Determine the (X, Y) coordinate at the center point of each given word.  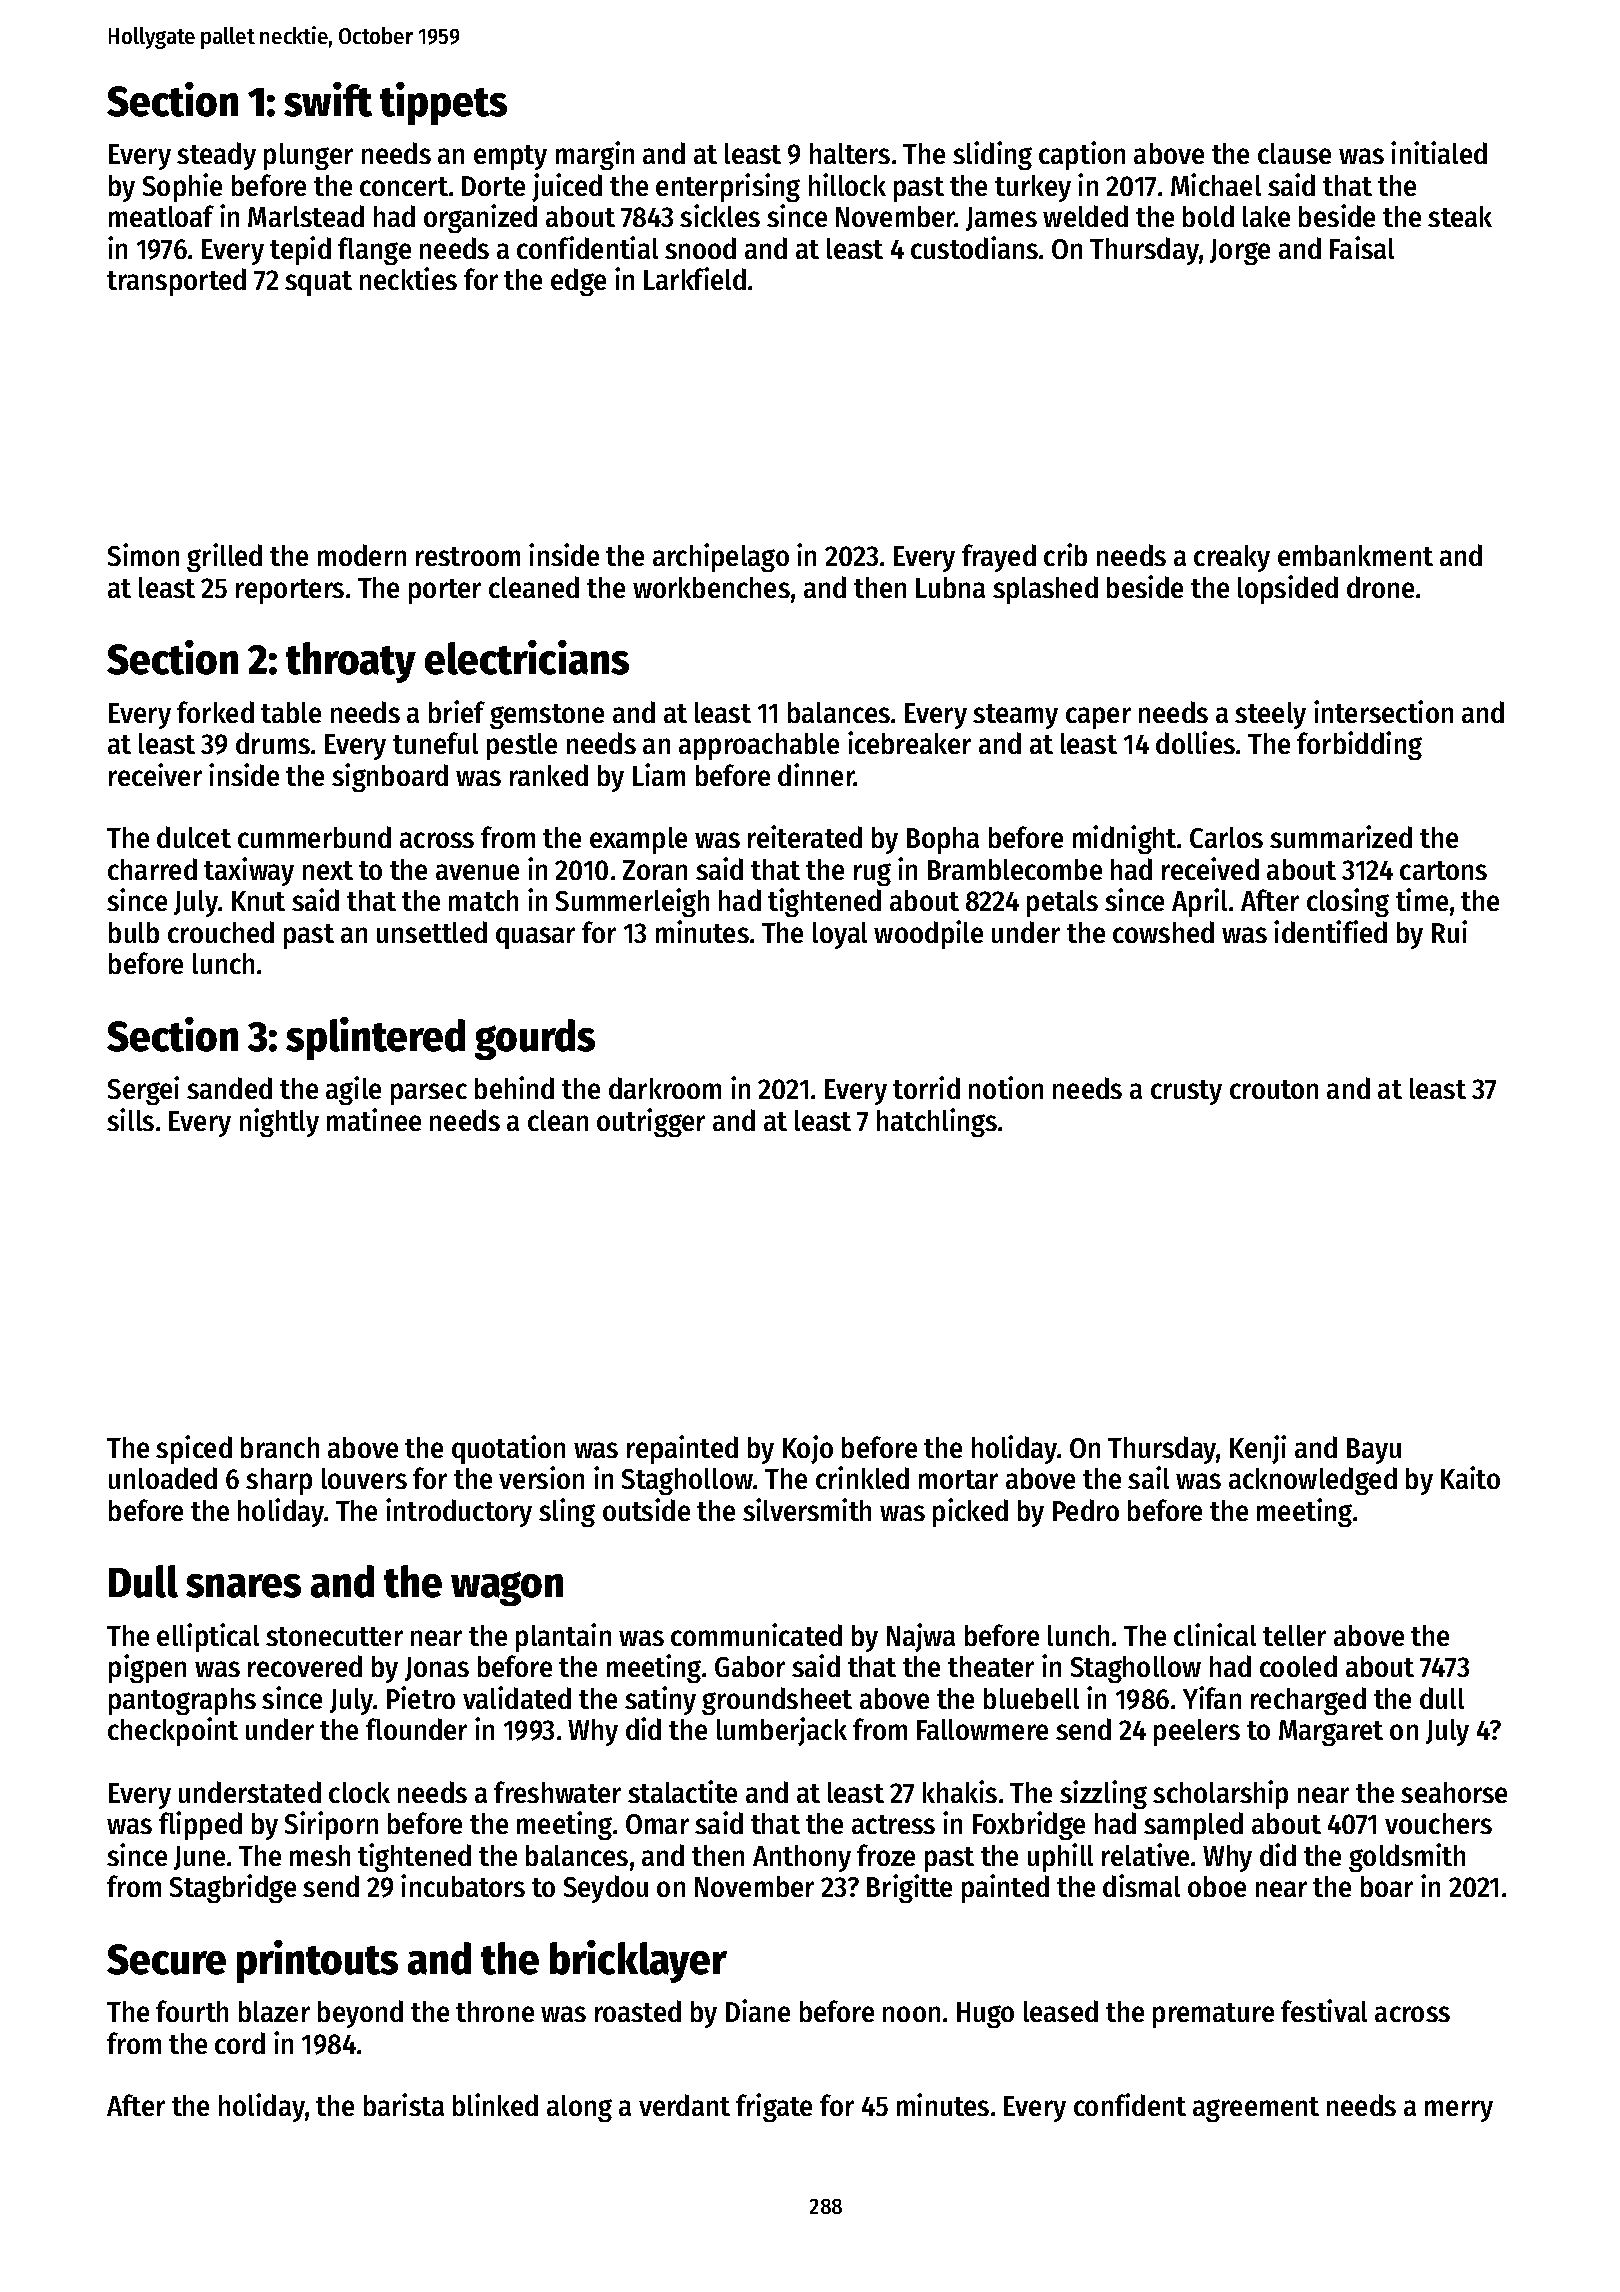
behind (514, 1087)
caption (1082, 155)
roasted (638, 2011)
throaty (351, 662)
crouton (1274, 1089)
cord (240, 2043)
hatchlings (937, 1122)
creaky (1232, 558)
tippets (443, 103)
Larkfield (695, 278)
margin (595, 155)
